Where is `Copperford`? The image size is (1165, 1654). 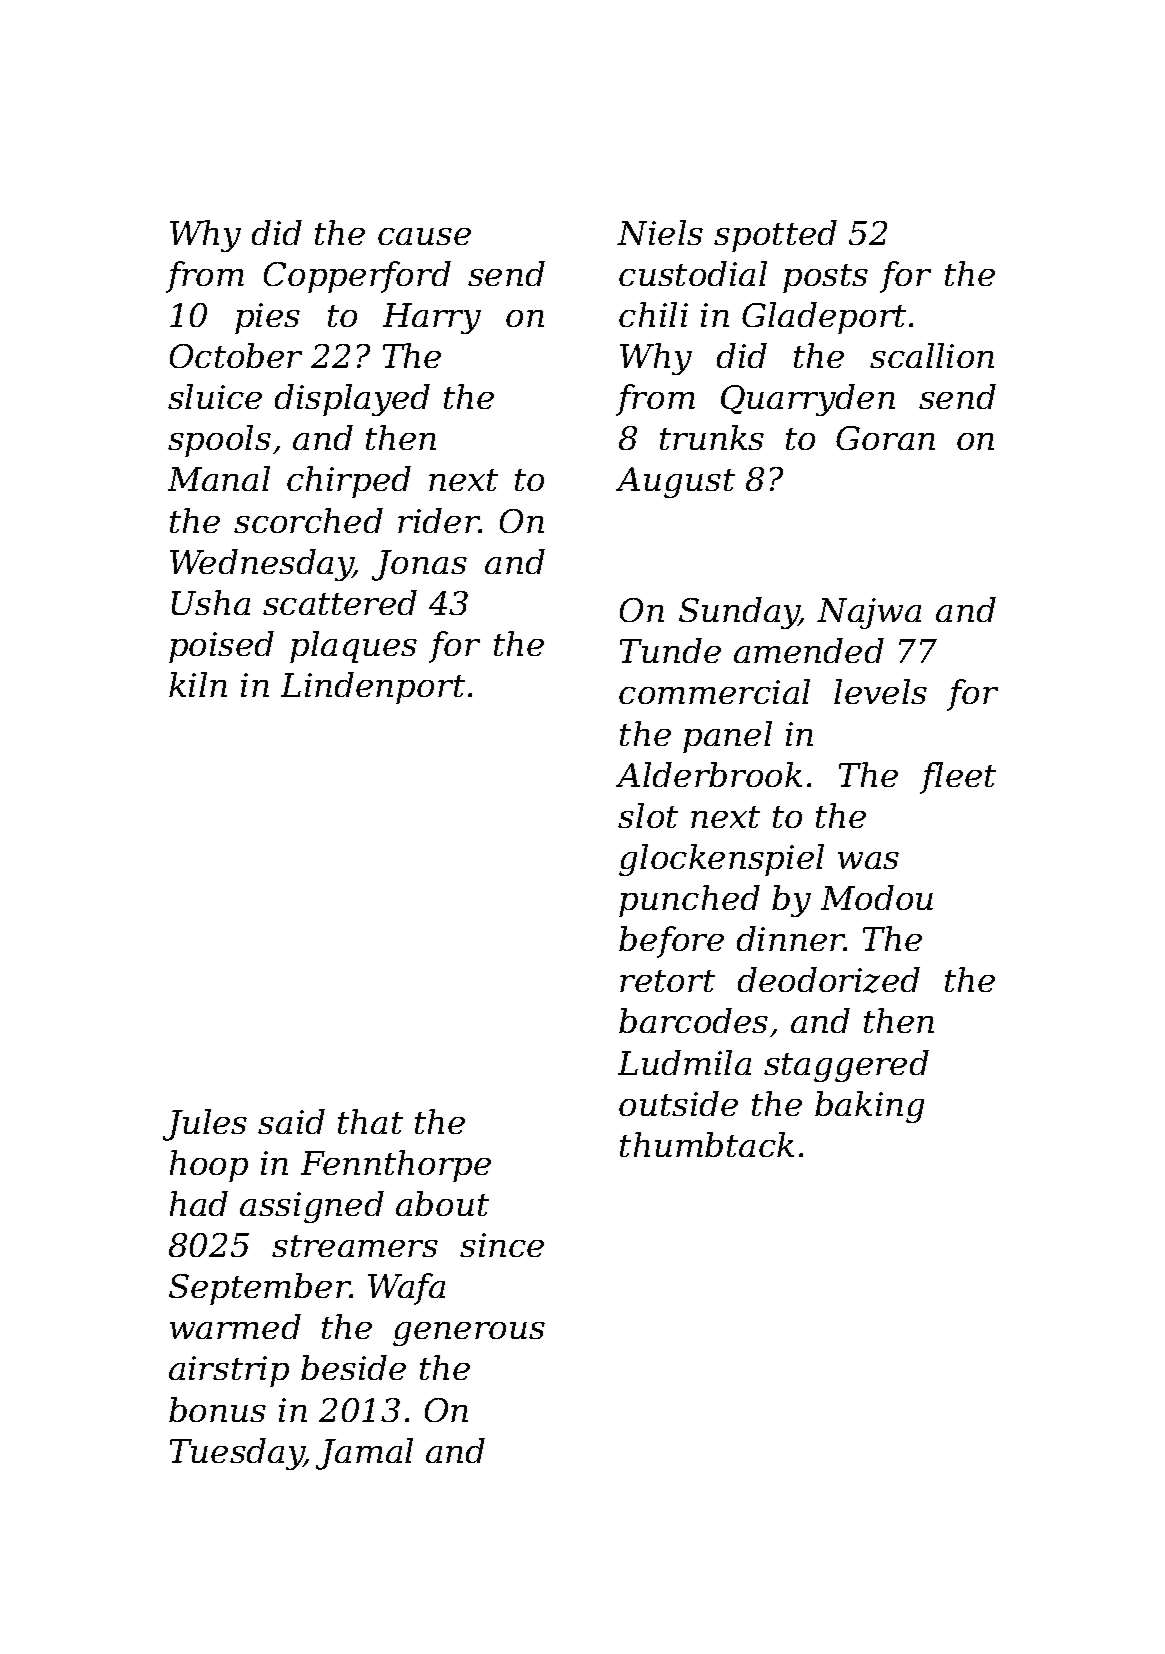 Copperford is located at coordinates (357, 277).
